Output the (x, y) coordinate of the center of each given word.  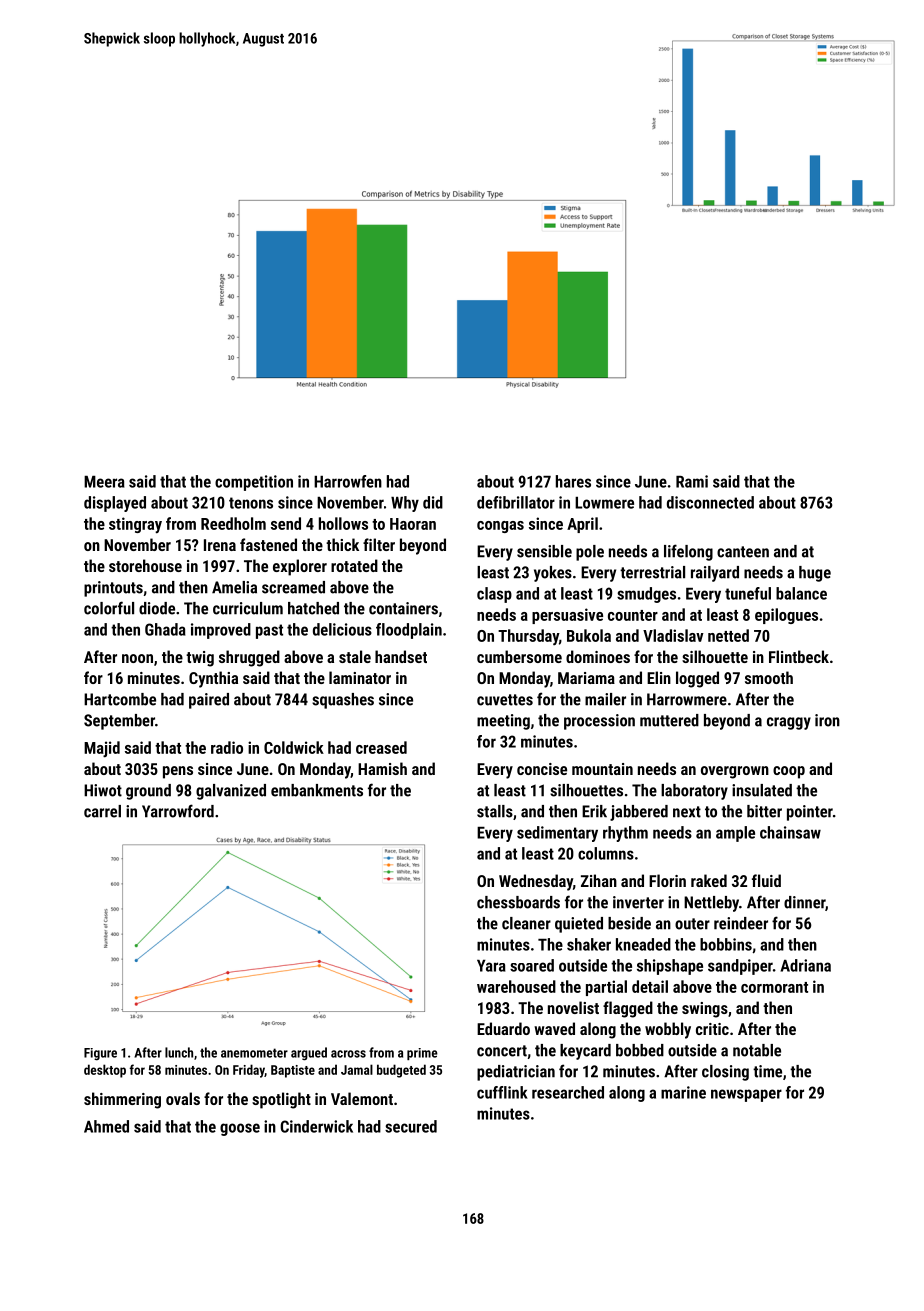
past (269, 631)
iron (827, 720)
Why (405, 504)
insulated (762, 790)
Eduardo (503, 1028)
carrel (102, 811)
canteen (743, 552)
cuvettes (505, 700)
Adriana (805, 965)
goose (240, 1129)
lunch (179, 1052)
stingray (135, 525)
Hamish (382, 768)
